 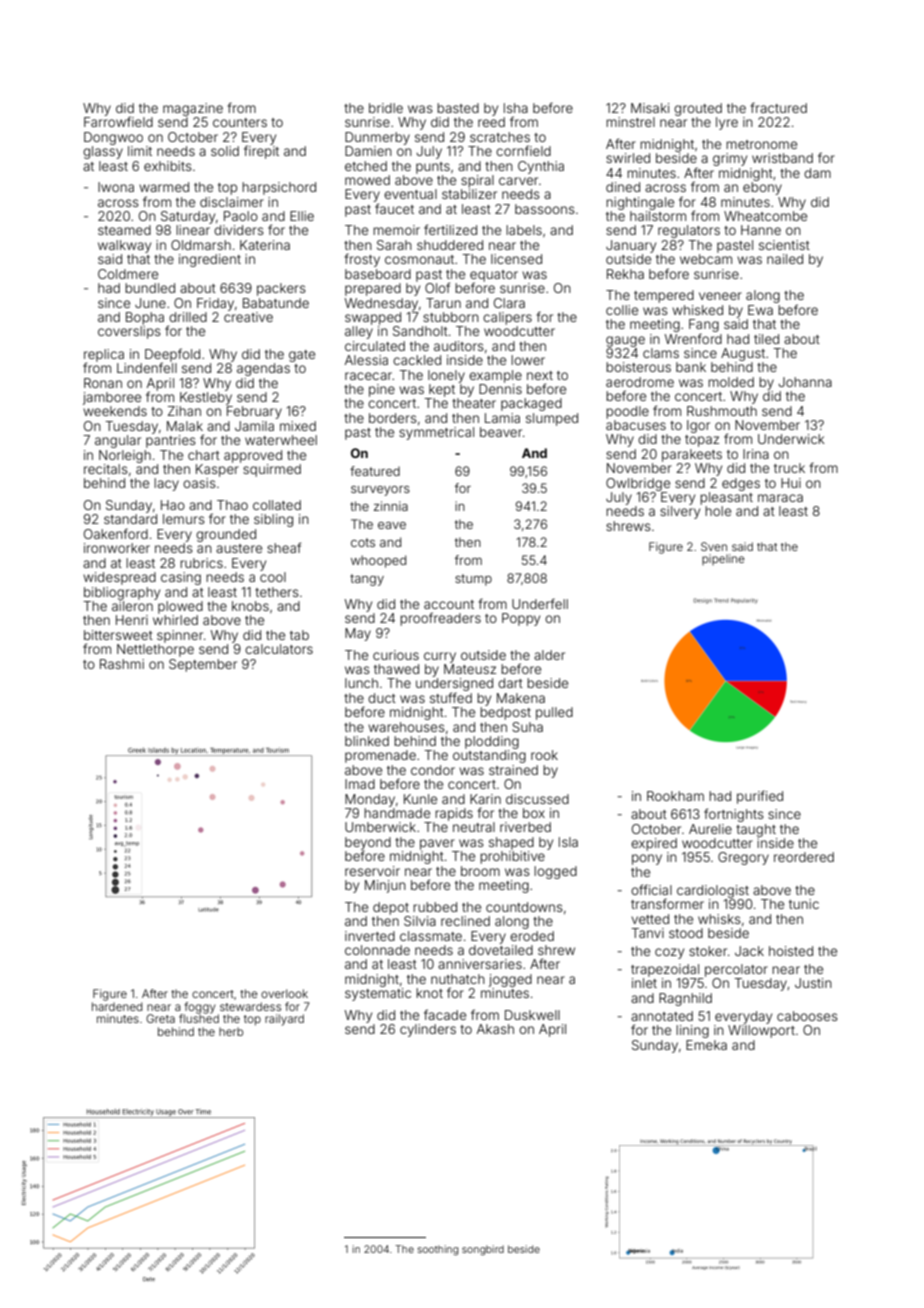 I want to click on purified, so click(x=760, y=797).
